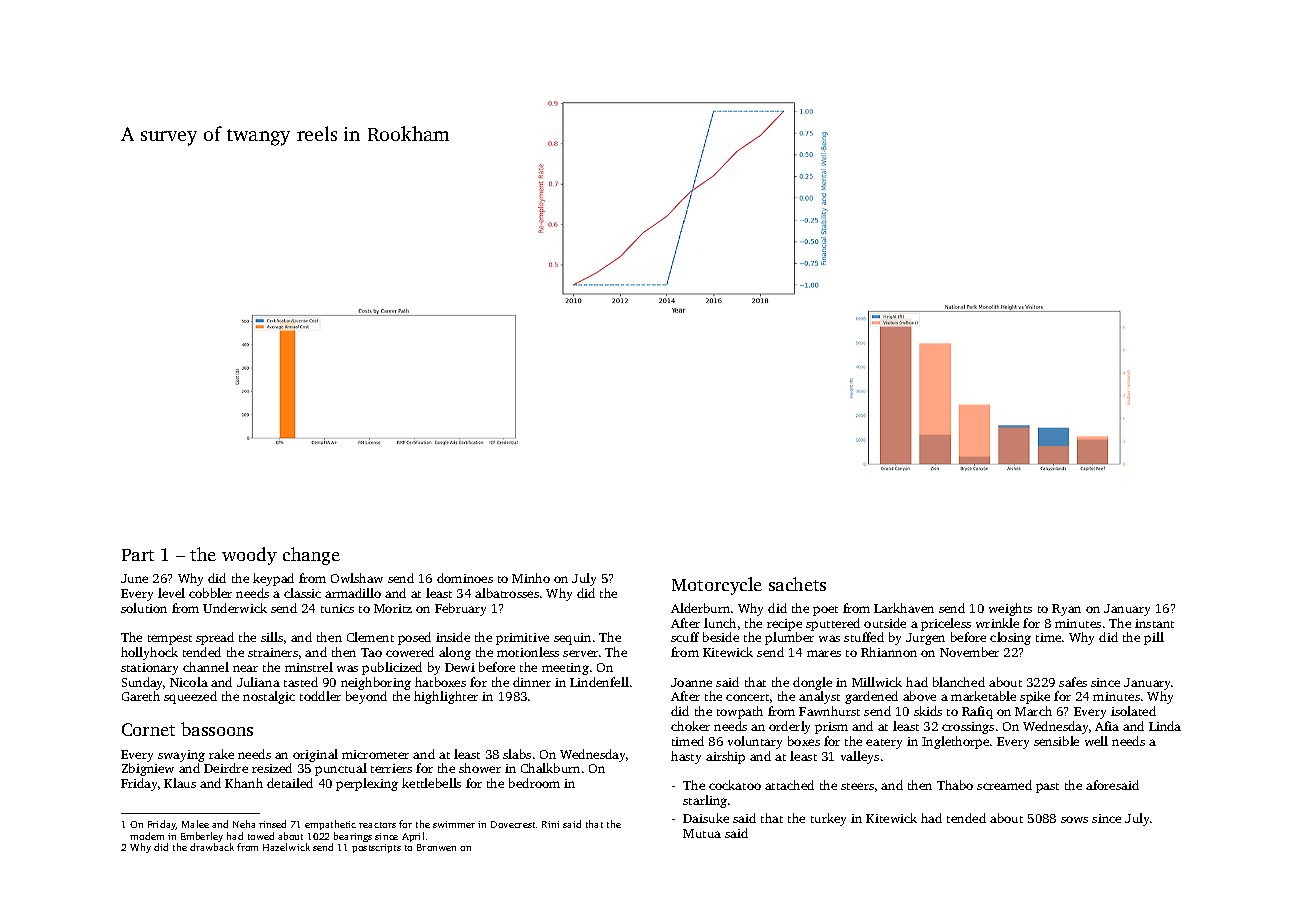 The height and width of the page is (924, 1308). I want to click on choker, so click(690, 726).
